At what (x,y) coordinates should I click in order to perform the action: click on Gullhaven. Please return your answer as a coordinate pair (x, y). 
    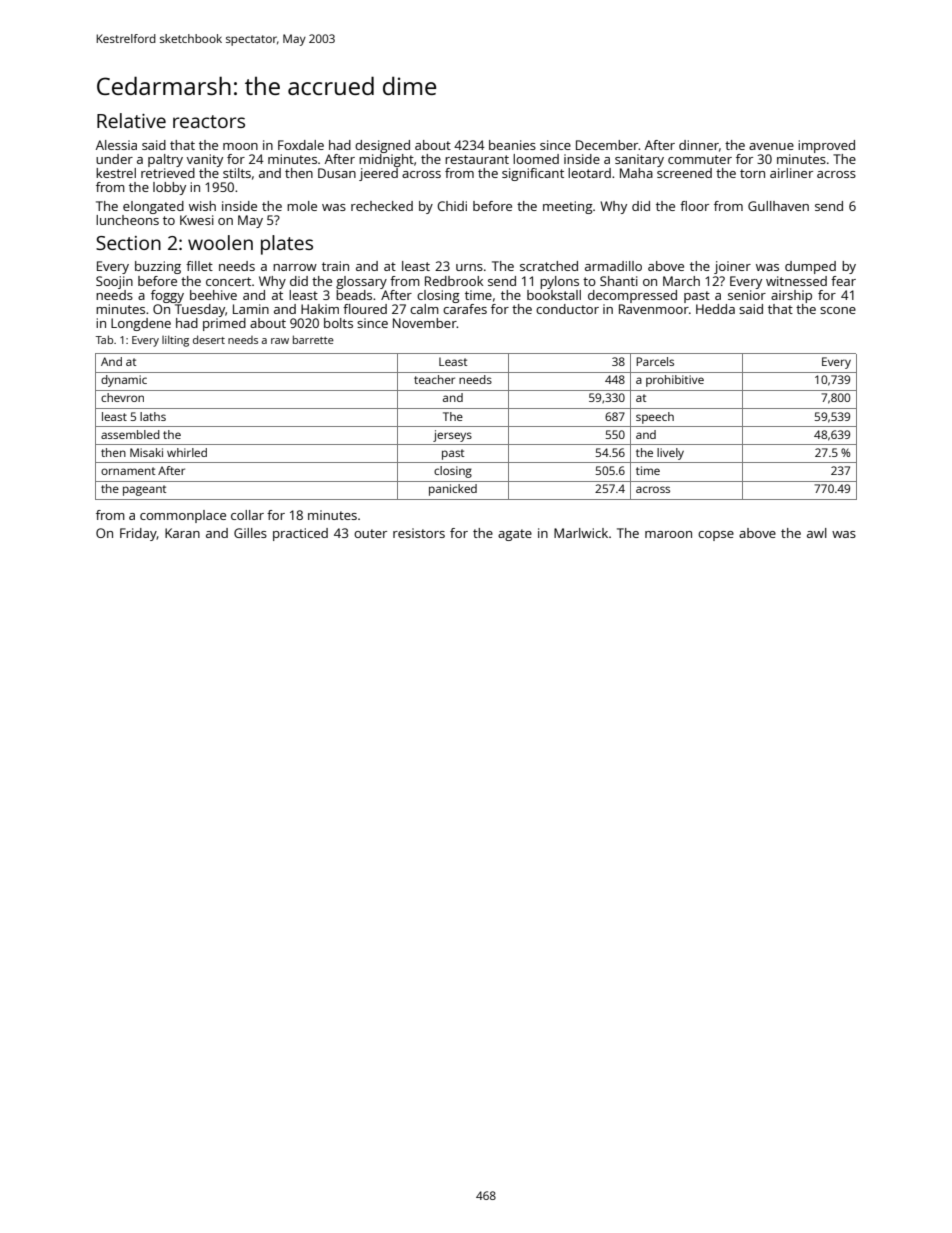
    Looking at the image, I should click on (778, 206).
